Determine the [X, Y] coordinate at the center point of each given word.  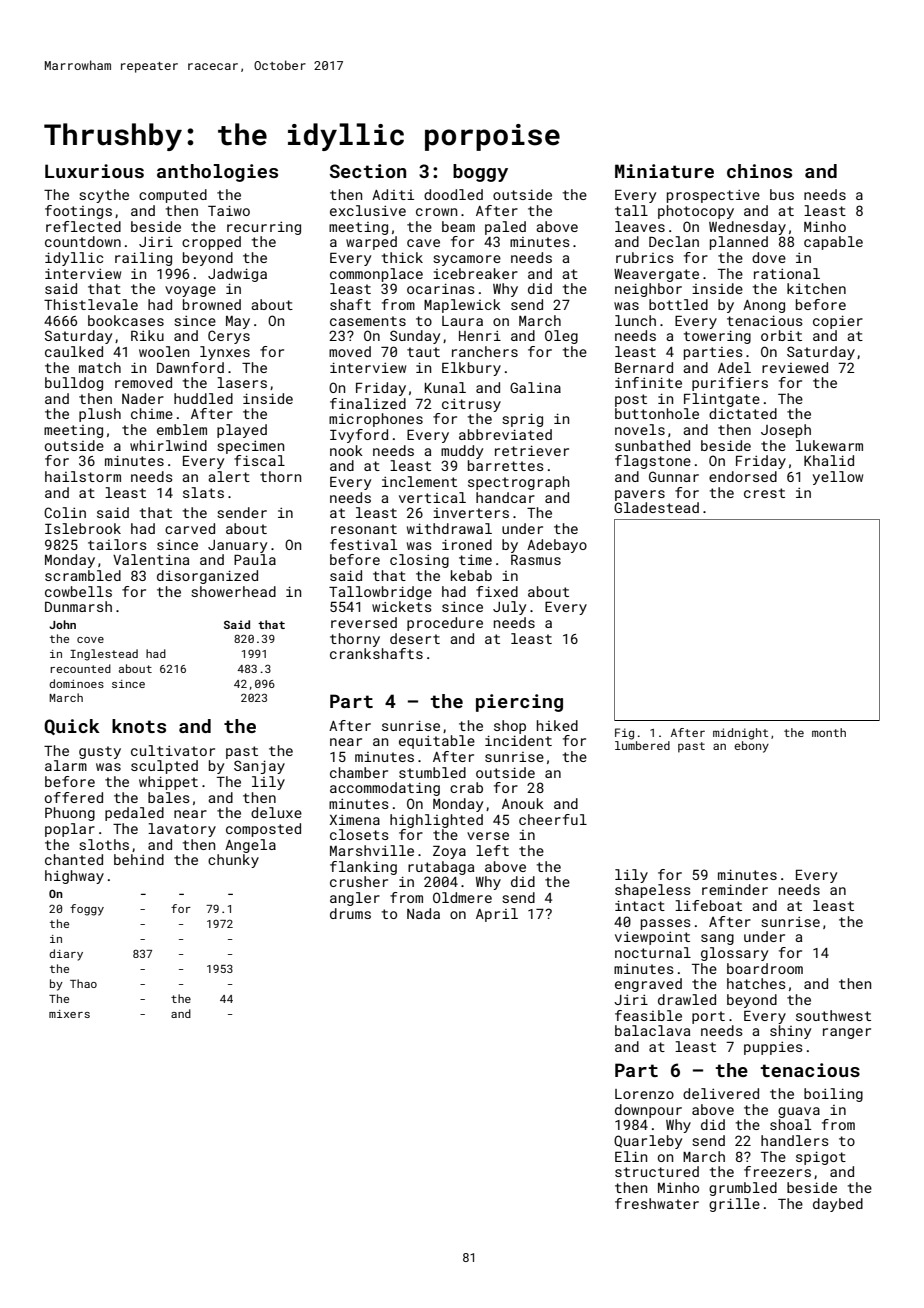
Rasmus [536, 560]
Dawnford [190, 367]
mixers [69, 1014]
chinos [759, 171]
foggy [87, 910]
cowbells [78, 591]
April [497, 915]
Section [368, 171]
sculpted [164, 767]
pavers [640, 495]
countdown [83, 241]
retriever [532, 450]
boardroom [765, 968]
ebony [751, 747]
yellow [837, 478]
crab [466, 787]
